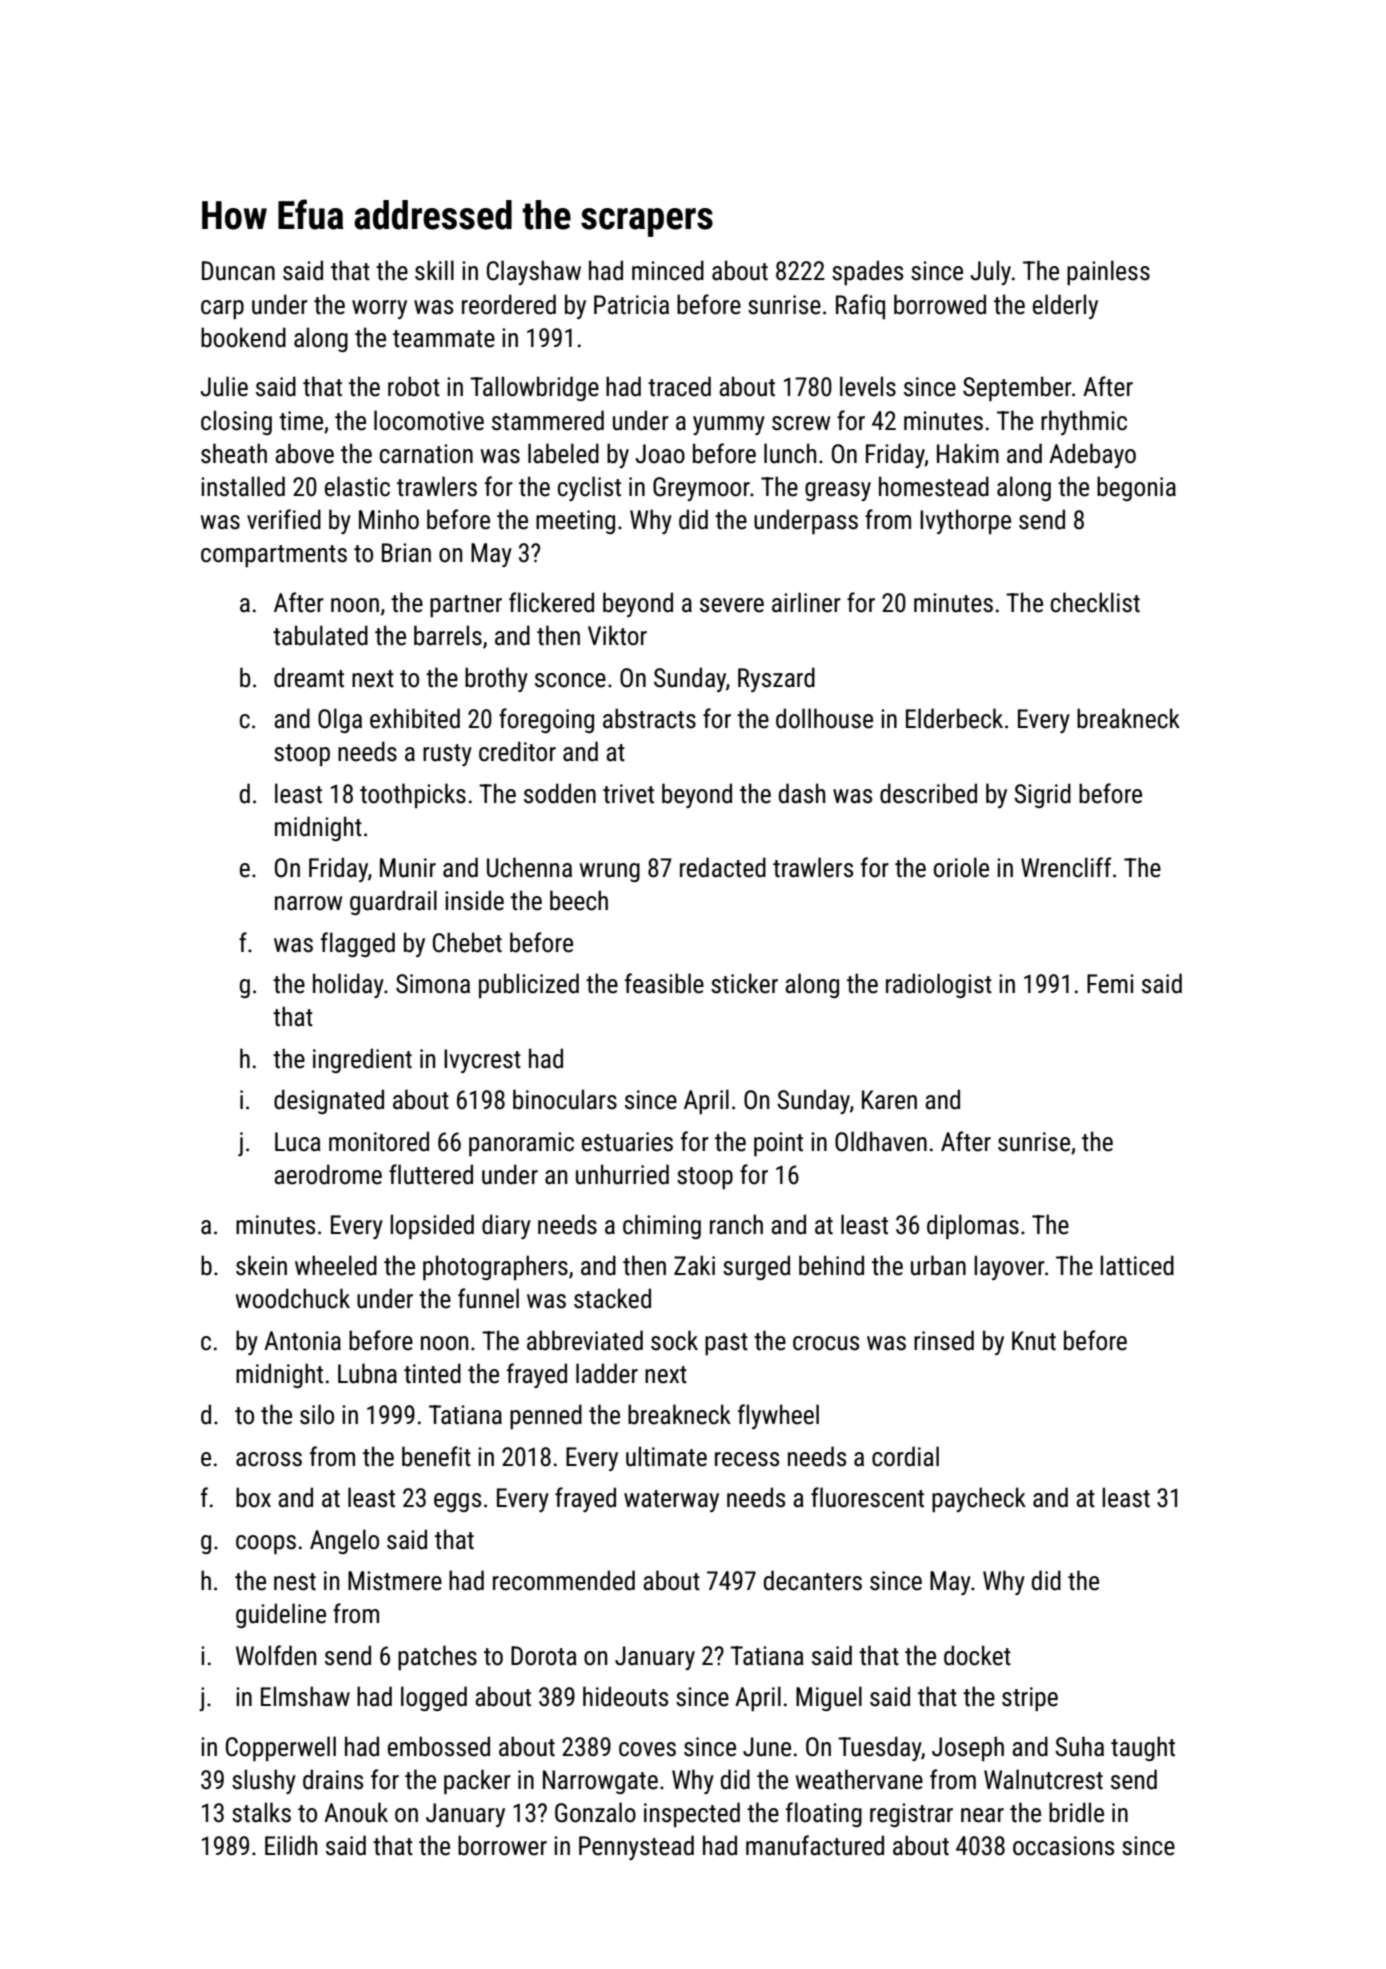 The height and width of the document is (1969, 1386). Describe the element at coordinates (977, 1655) in the document. I see `docket` at that location.
